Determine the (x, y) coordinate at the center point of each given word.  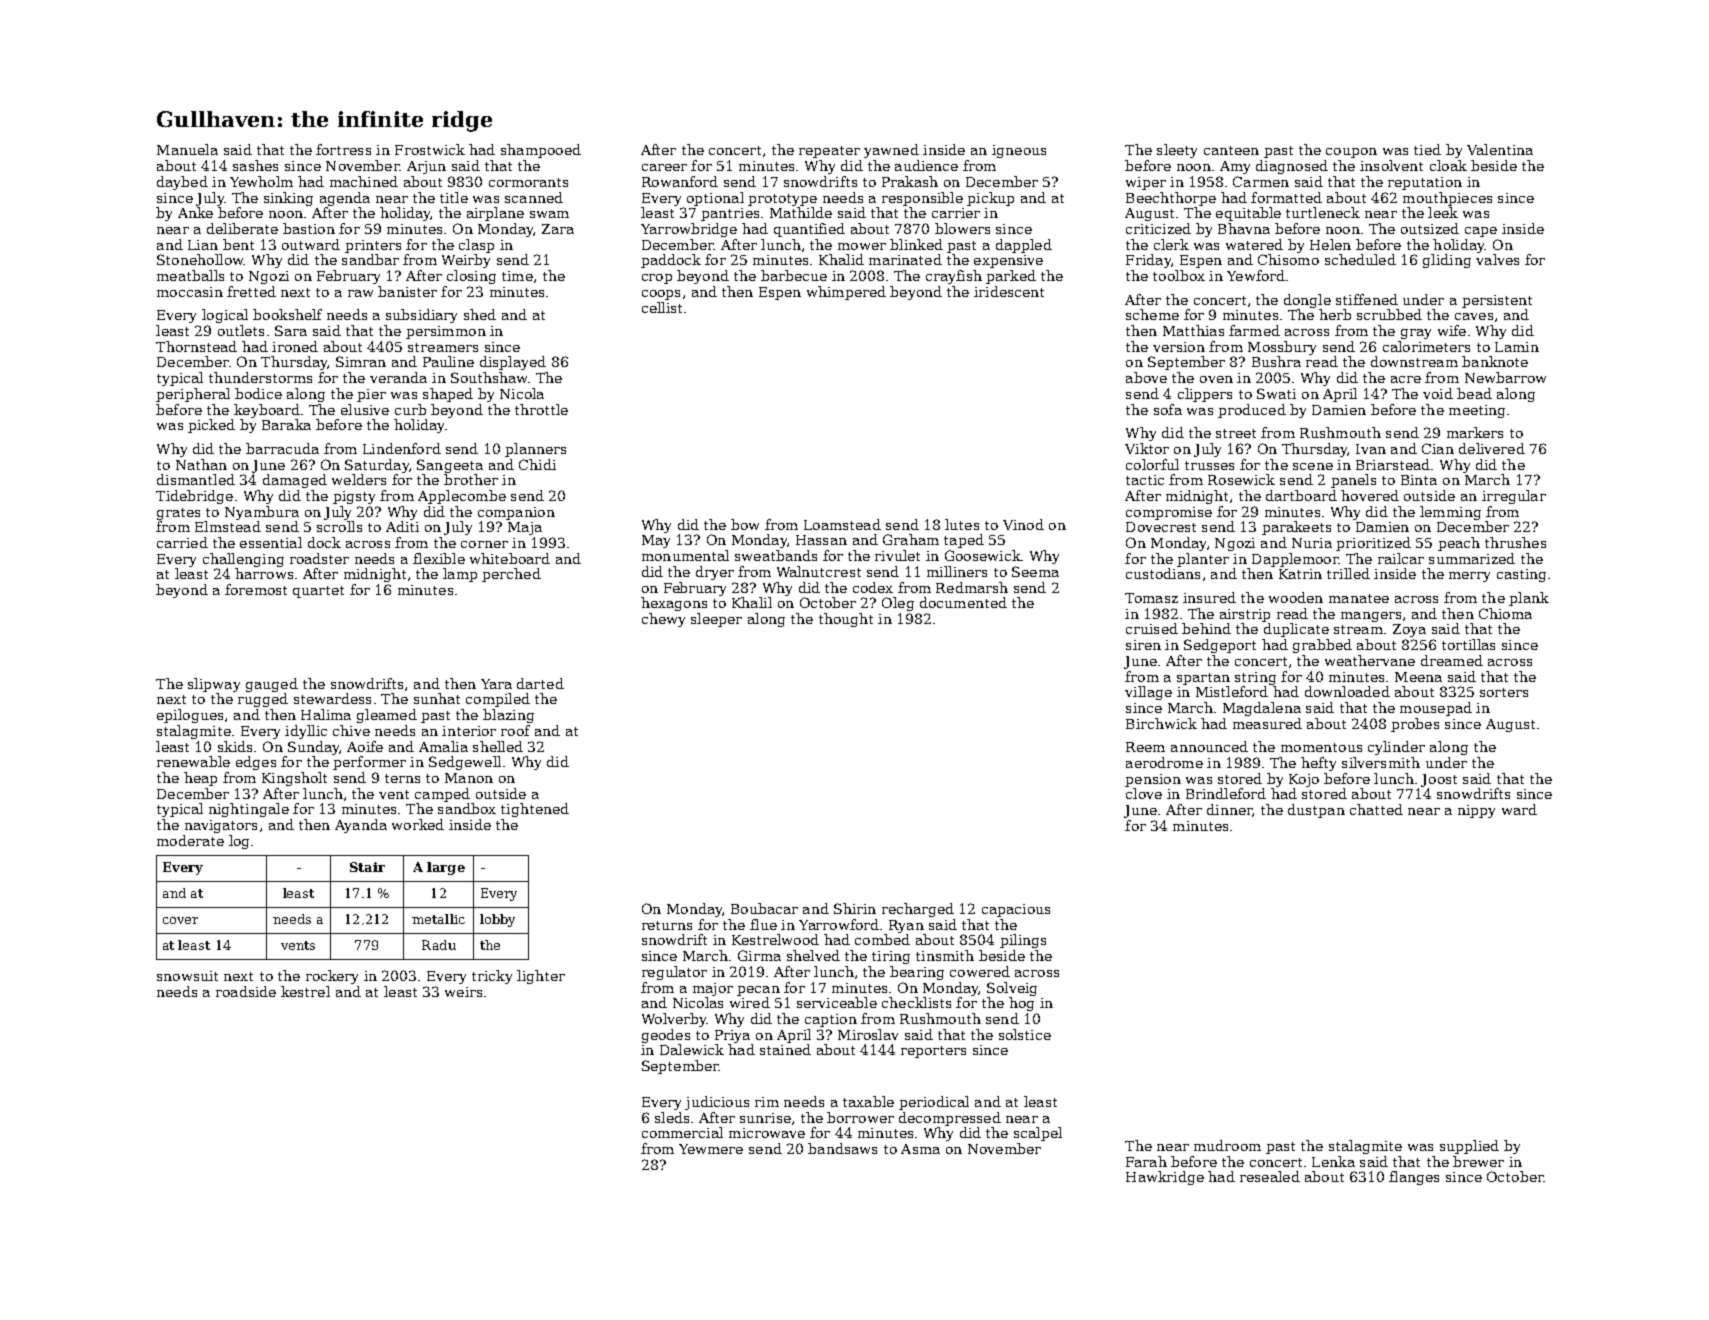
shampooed (541, 151)
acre (1406, 379)
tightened (535, 810)
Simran (361, 361)
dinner (1229, 809)
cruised (1152, 628)
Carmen (1261, 181)
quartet (318, 592)
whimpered (846, 293)
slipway (214, 685)
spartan (1203, 679)
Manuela (187, 149)
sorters (1504, 692)
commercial (682, 1132)
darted (540, 683)
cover (180, 920)
